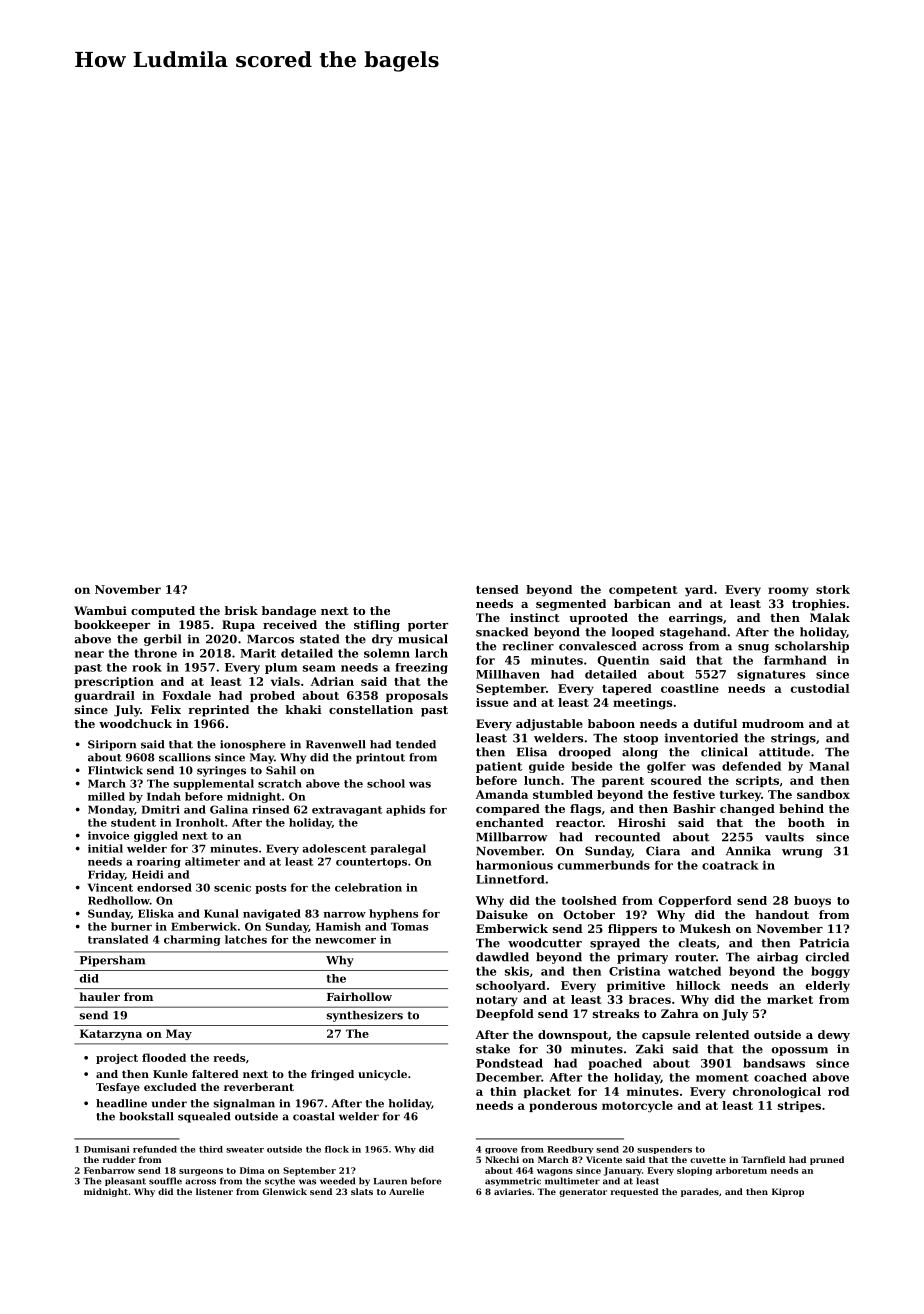 The image size is (924, 1314). What do you see at coordinates (131, 926) in the document?
I see `burner` at bounding box center [131, 926].
